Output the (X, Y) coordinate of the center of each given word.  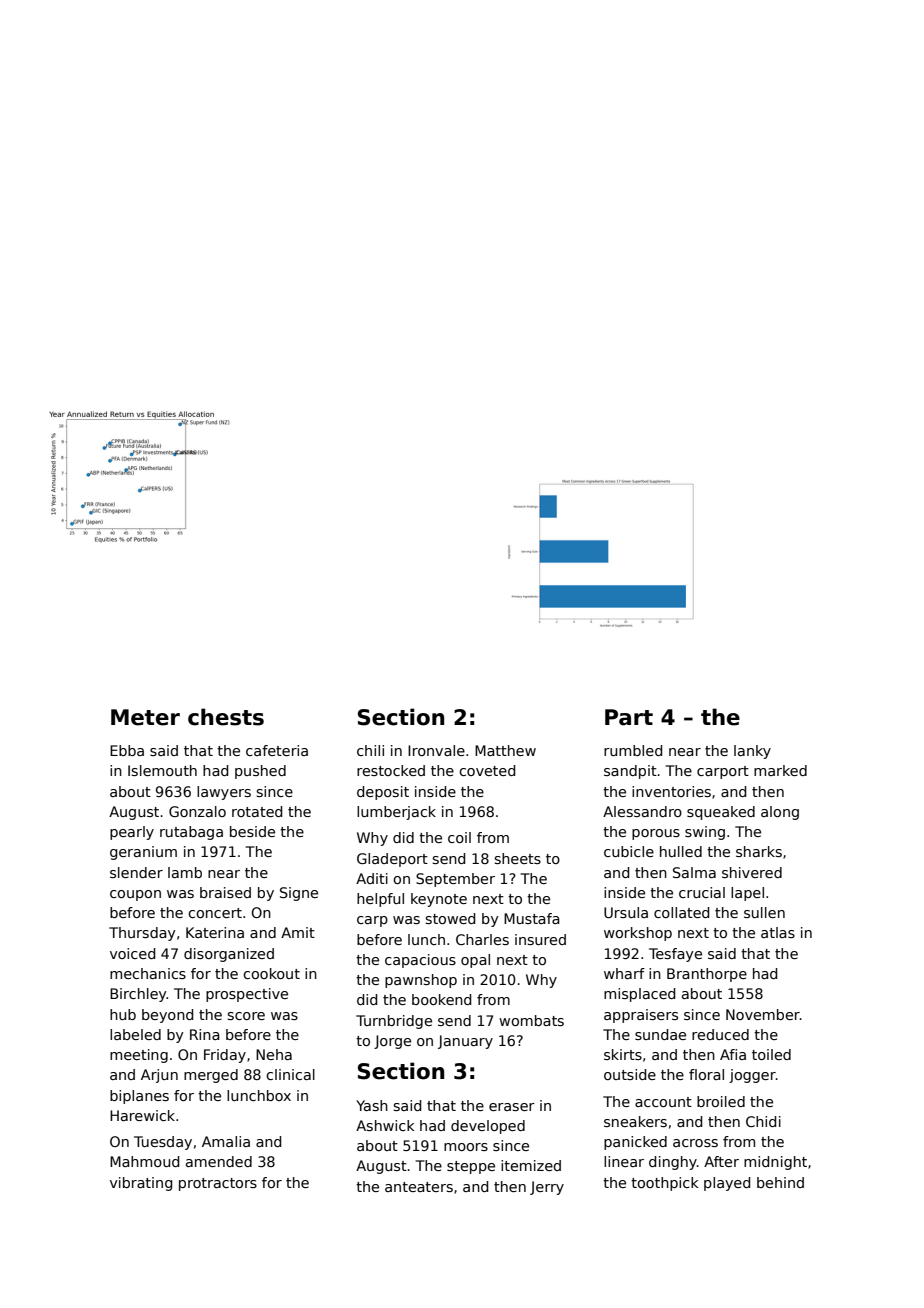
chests (226, 717)
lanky (752, 752)
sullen (764, 912)
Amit (298, 932)
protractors (218, 1184)
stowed (450, 918)
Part (629, 717)
